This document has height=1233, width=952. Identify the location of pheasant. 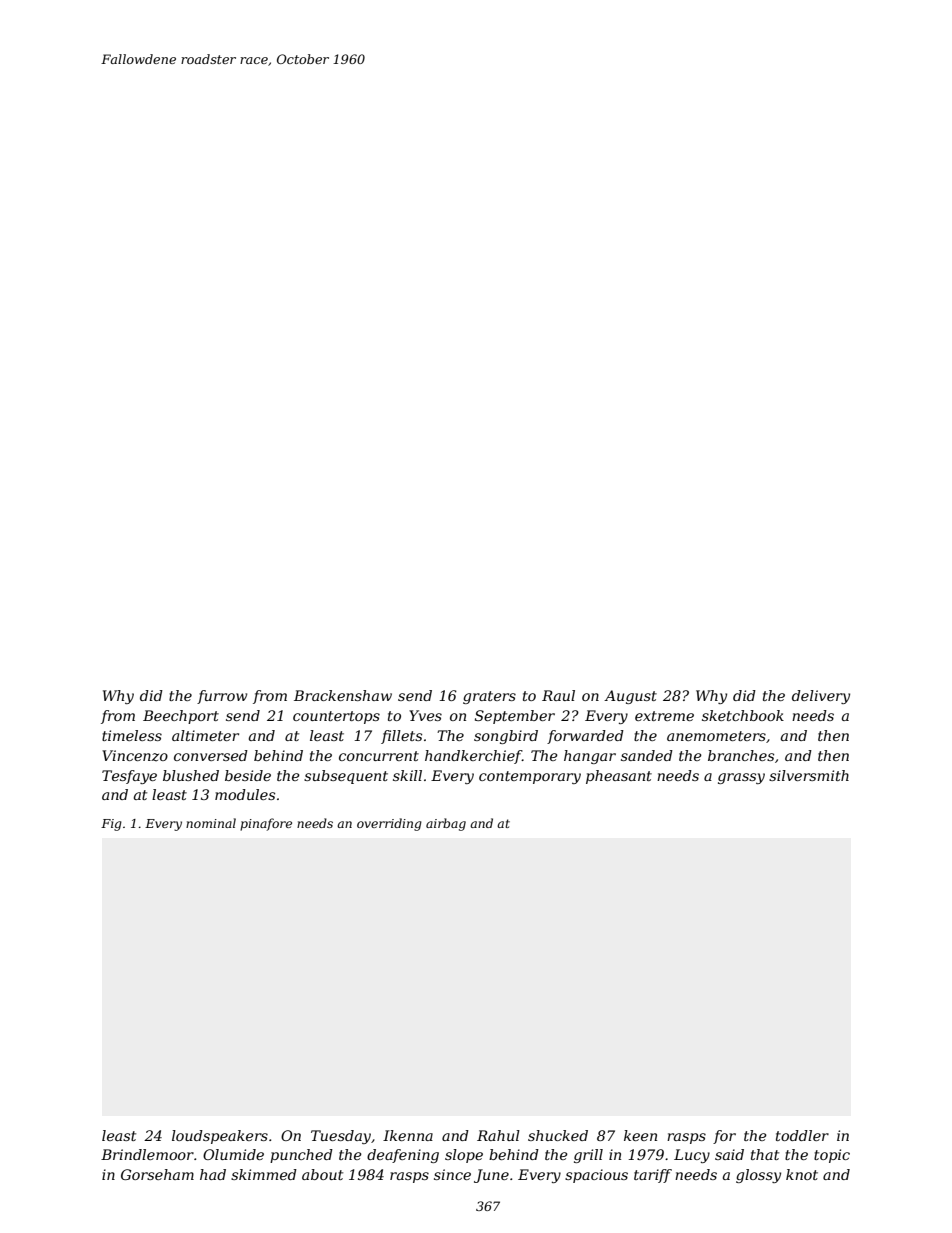
(619, 777).
